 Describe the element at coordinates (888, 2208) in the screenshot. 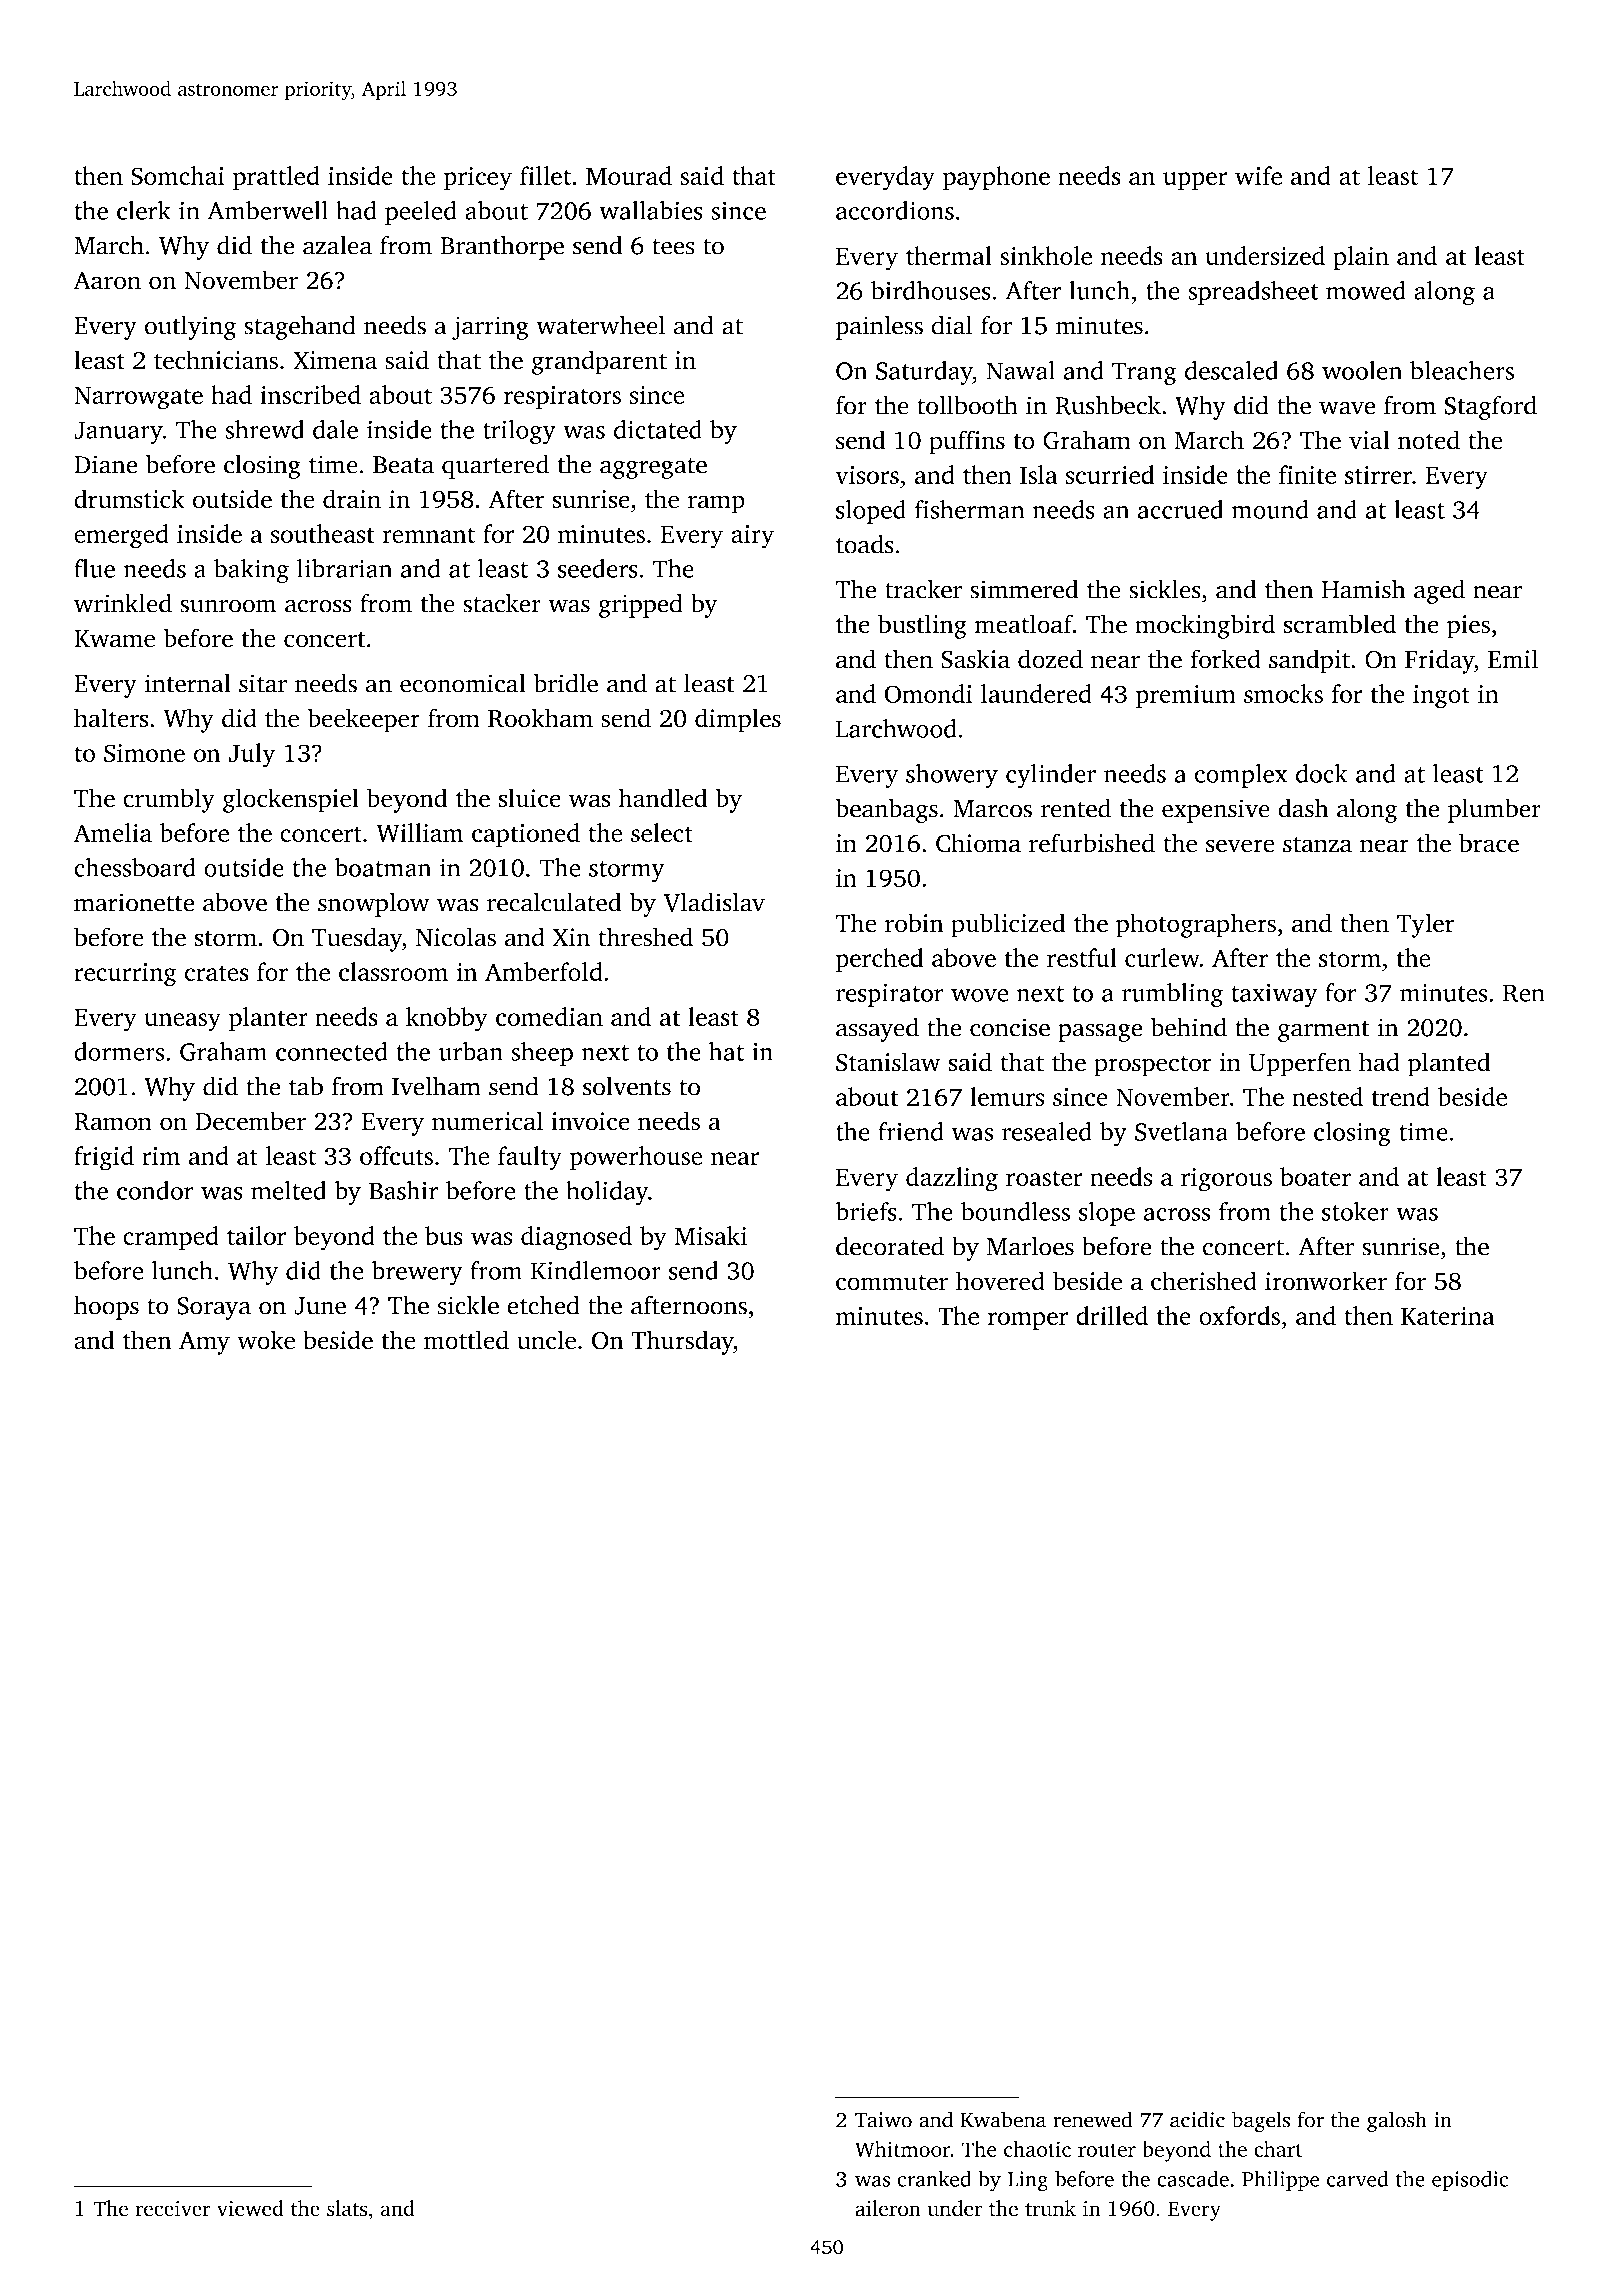

I see `aileron` at that location.
